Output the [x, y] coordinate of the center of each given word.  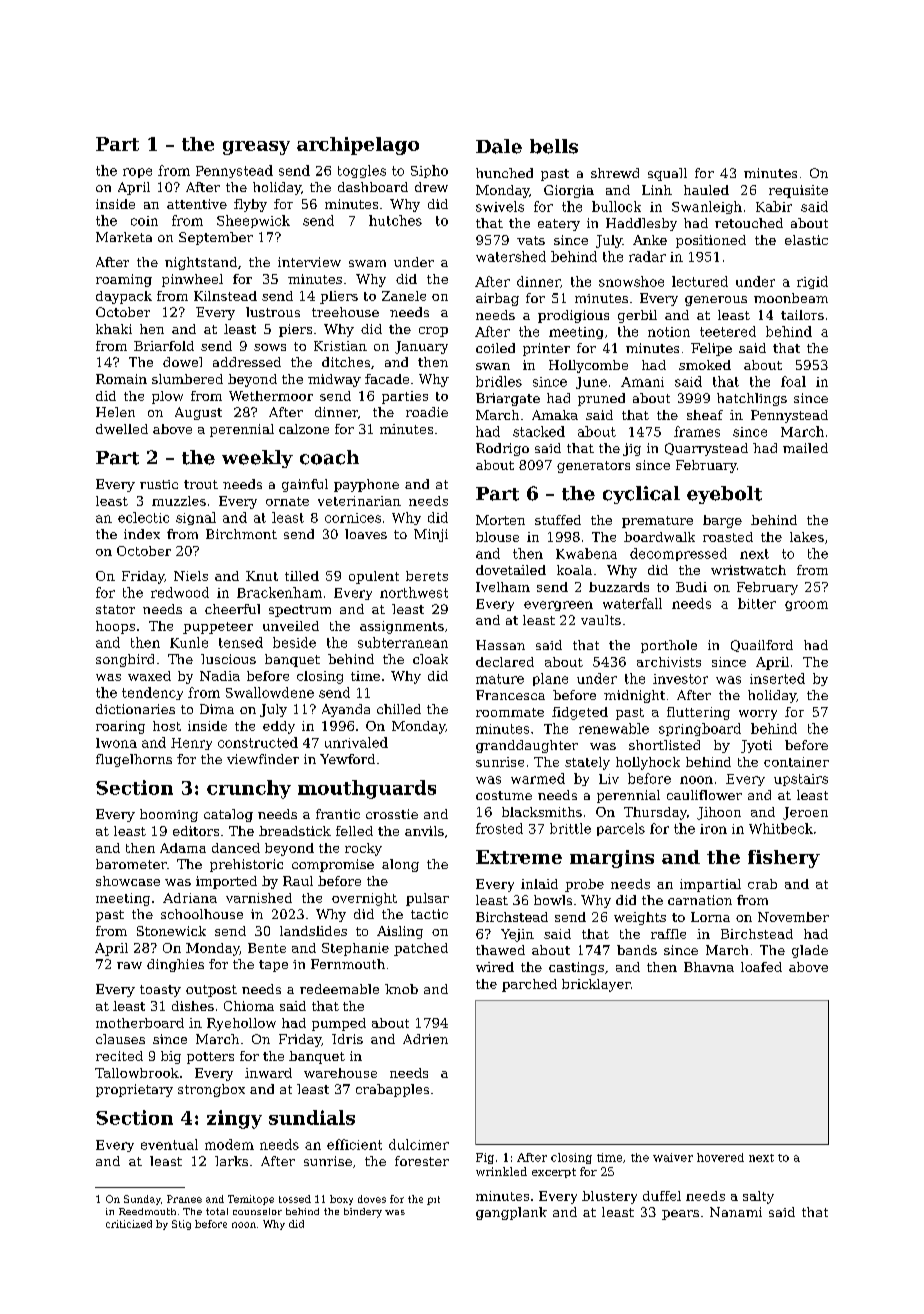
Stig [181, 1225]
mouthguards [367, 789]
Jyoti [756, 746]
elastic [806, 240]
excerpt [554, 1173]
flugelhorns [134, 760]
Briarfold [164, 346]
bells [554, 146]
